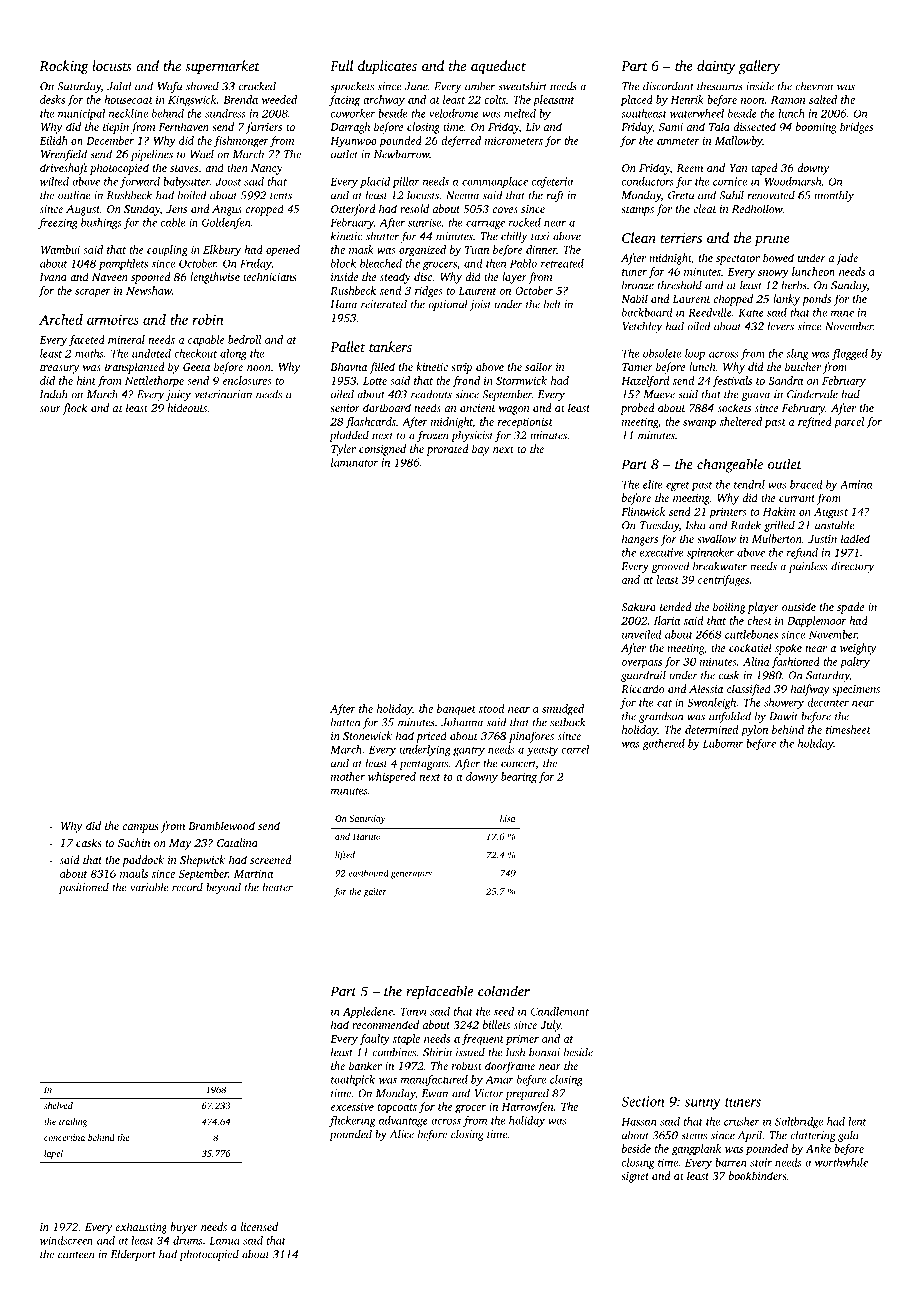  What do you see at coordinates (74, 409) in the screenshot?
I see `flock` at bounding box center [74, 409].
